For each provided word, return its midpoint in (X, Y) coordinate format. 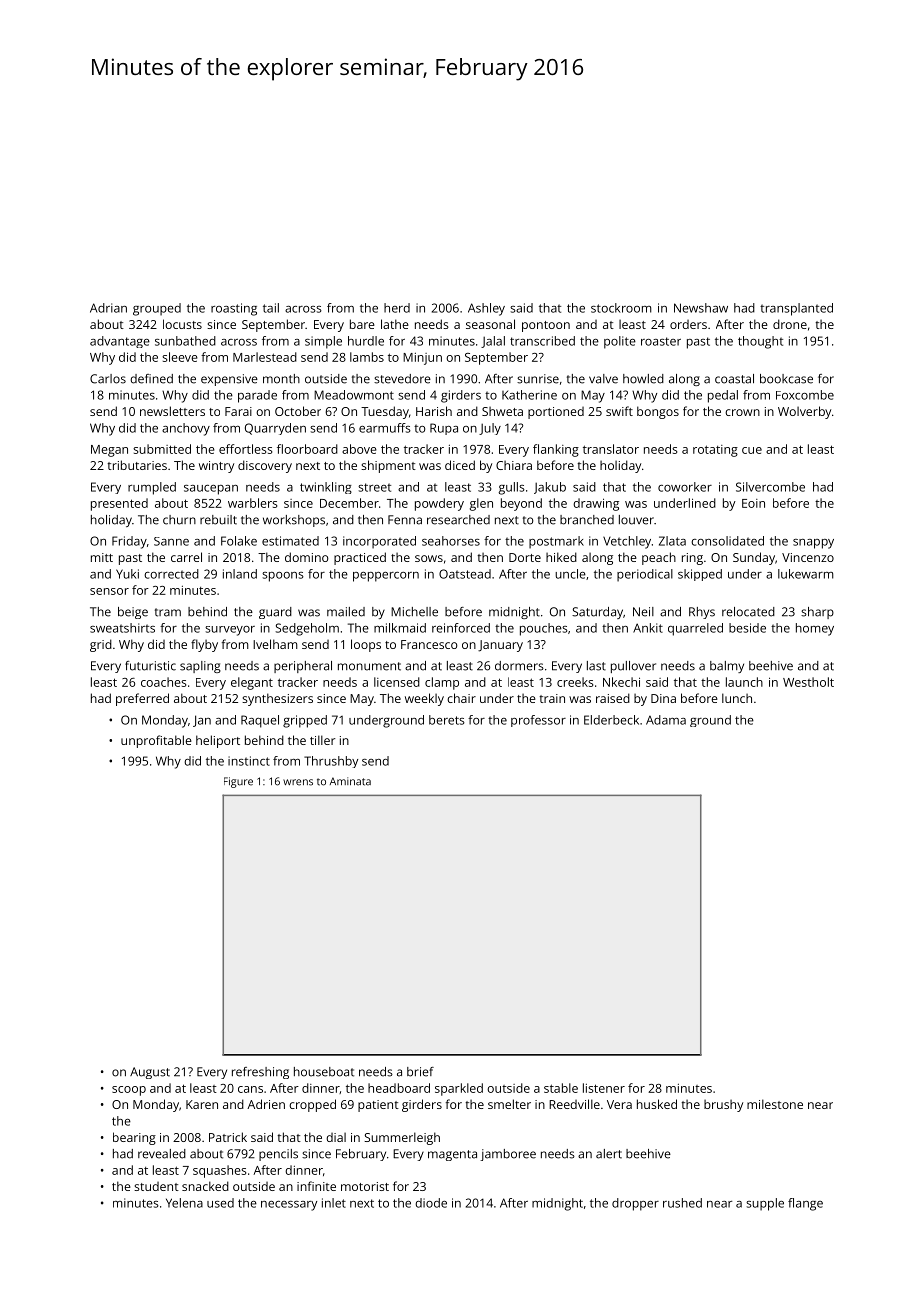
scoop (129, 1091)
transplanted (796, 309)
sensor (109, 591)
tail (271, 308)
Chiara (514, 465)
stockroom (621, 308)
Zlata (672, 541)
